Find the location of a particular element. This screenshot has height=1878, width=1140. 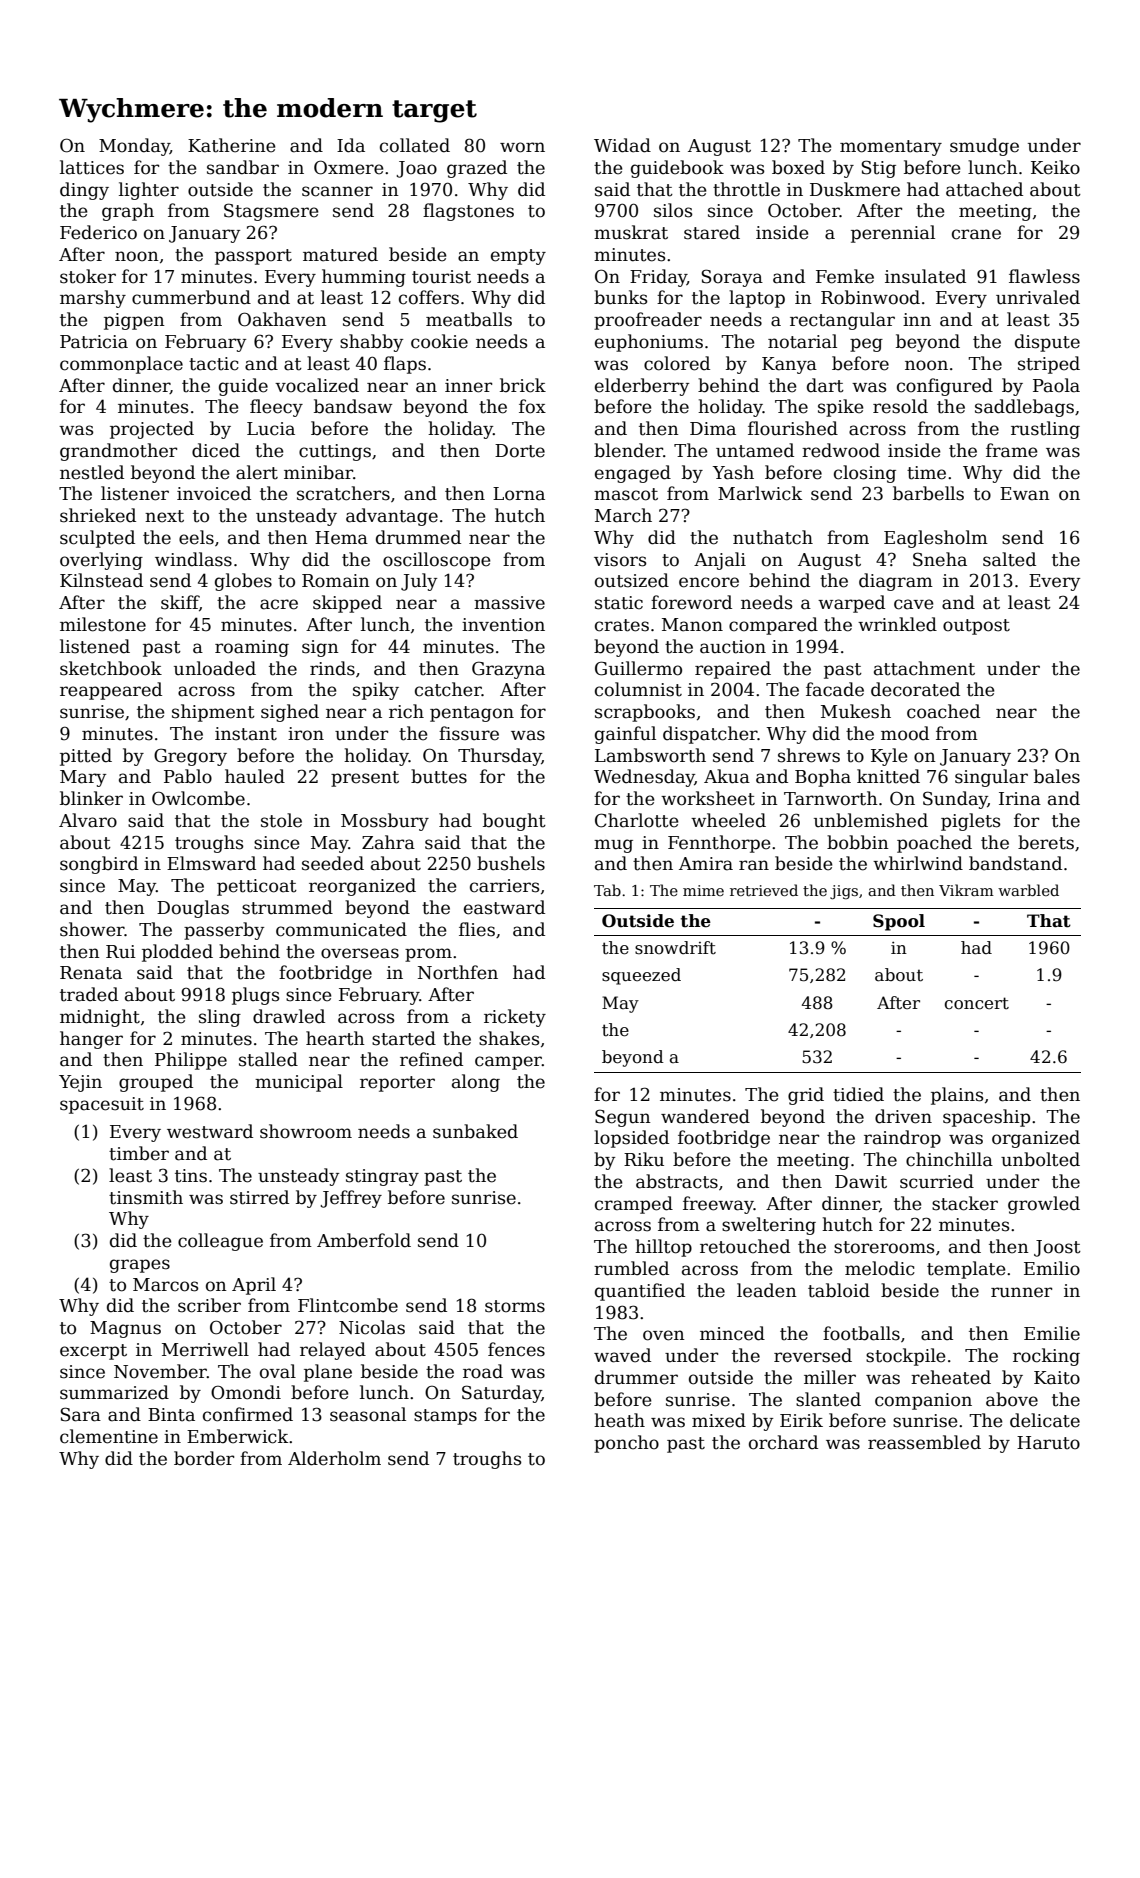

hanger is located at coordinates (91, 1040).
